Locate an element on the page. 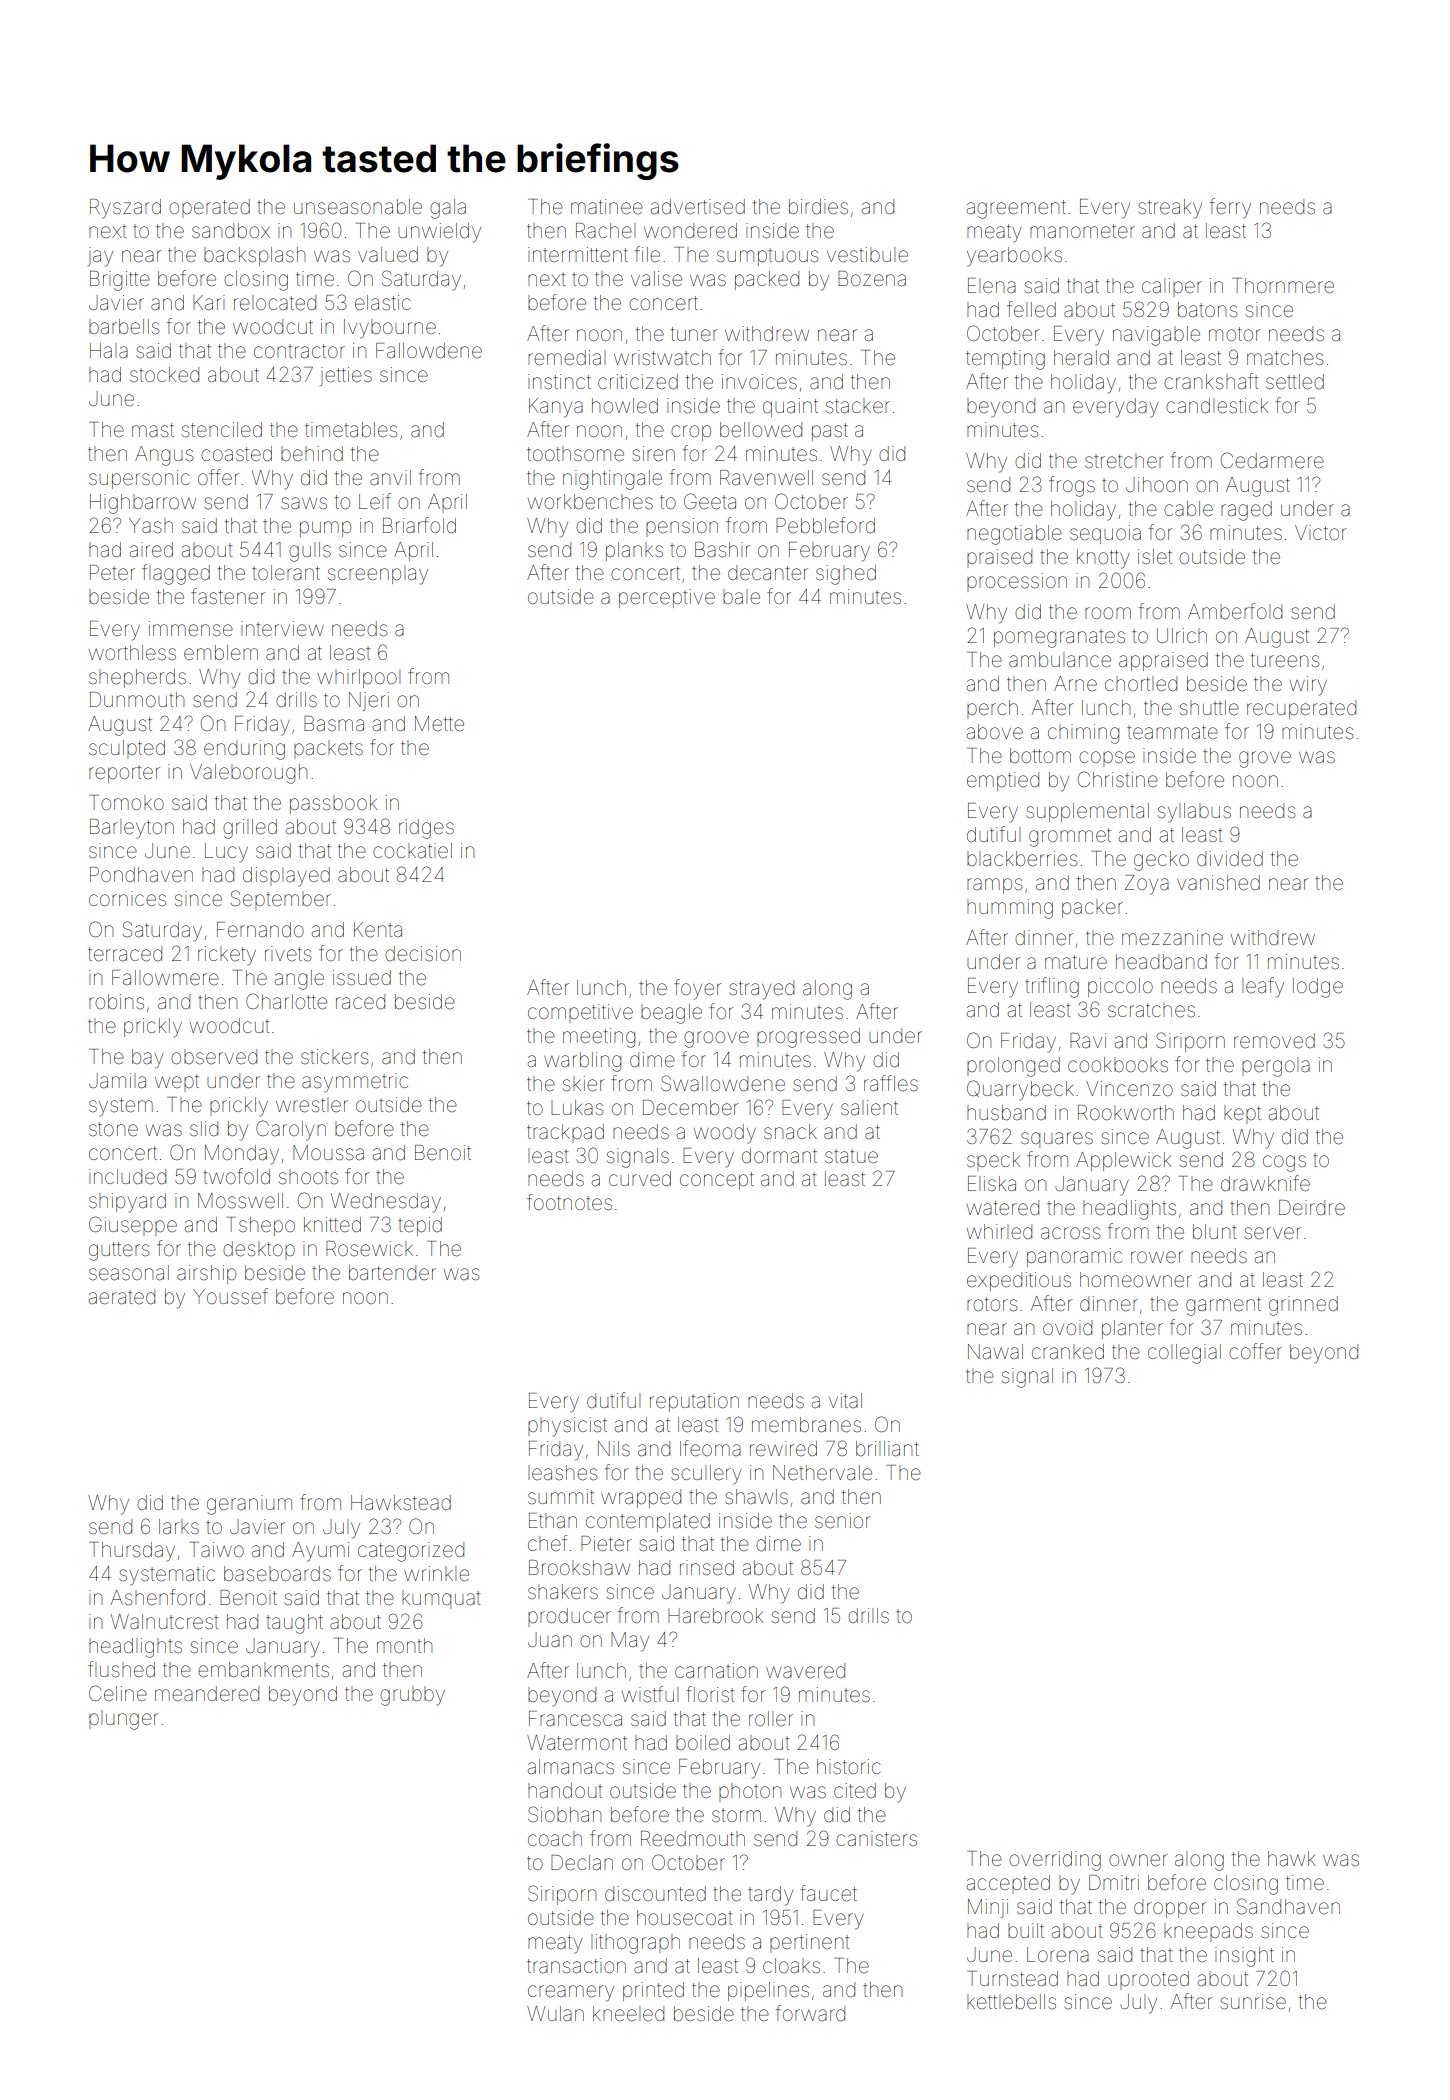 This page has height=2100, width=1450. wiry is located at coordinates (1308, 686).
